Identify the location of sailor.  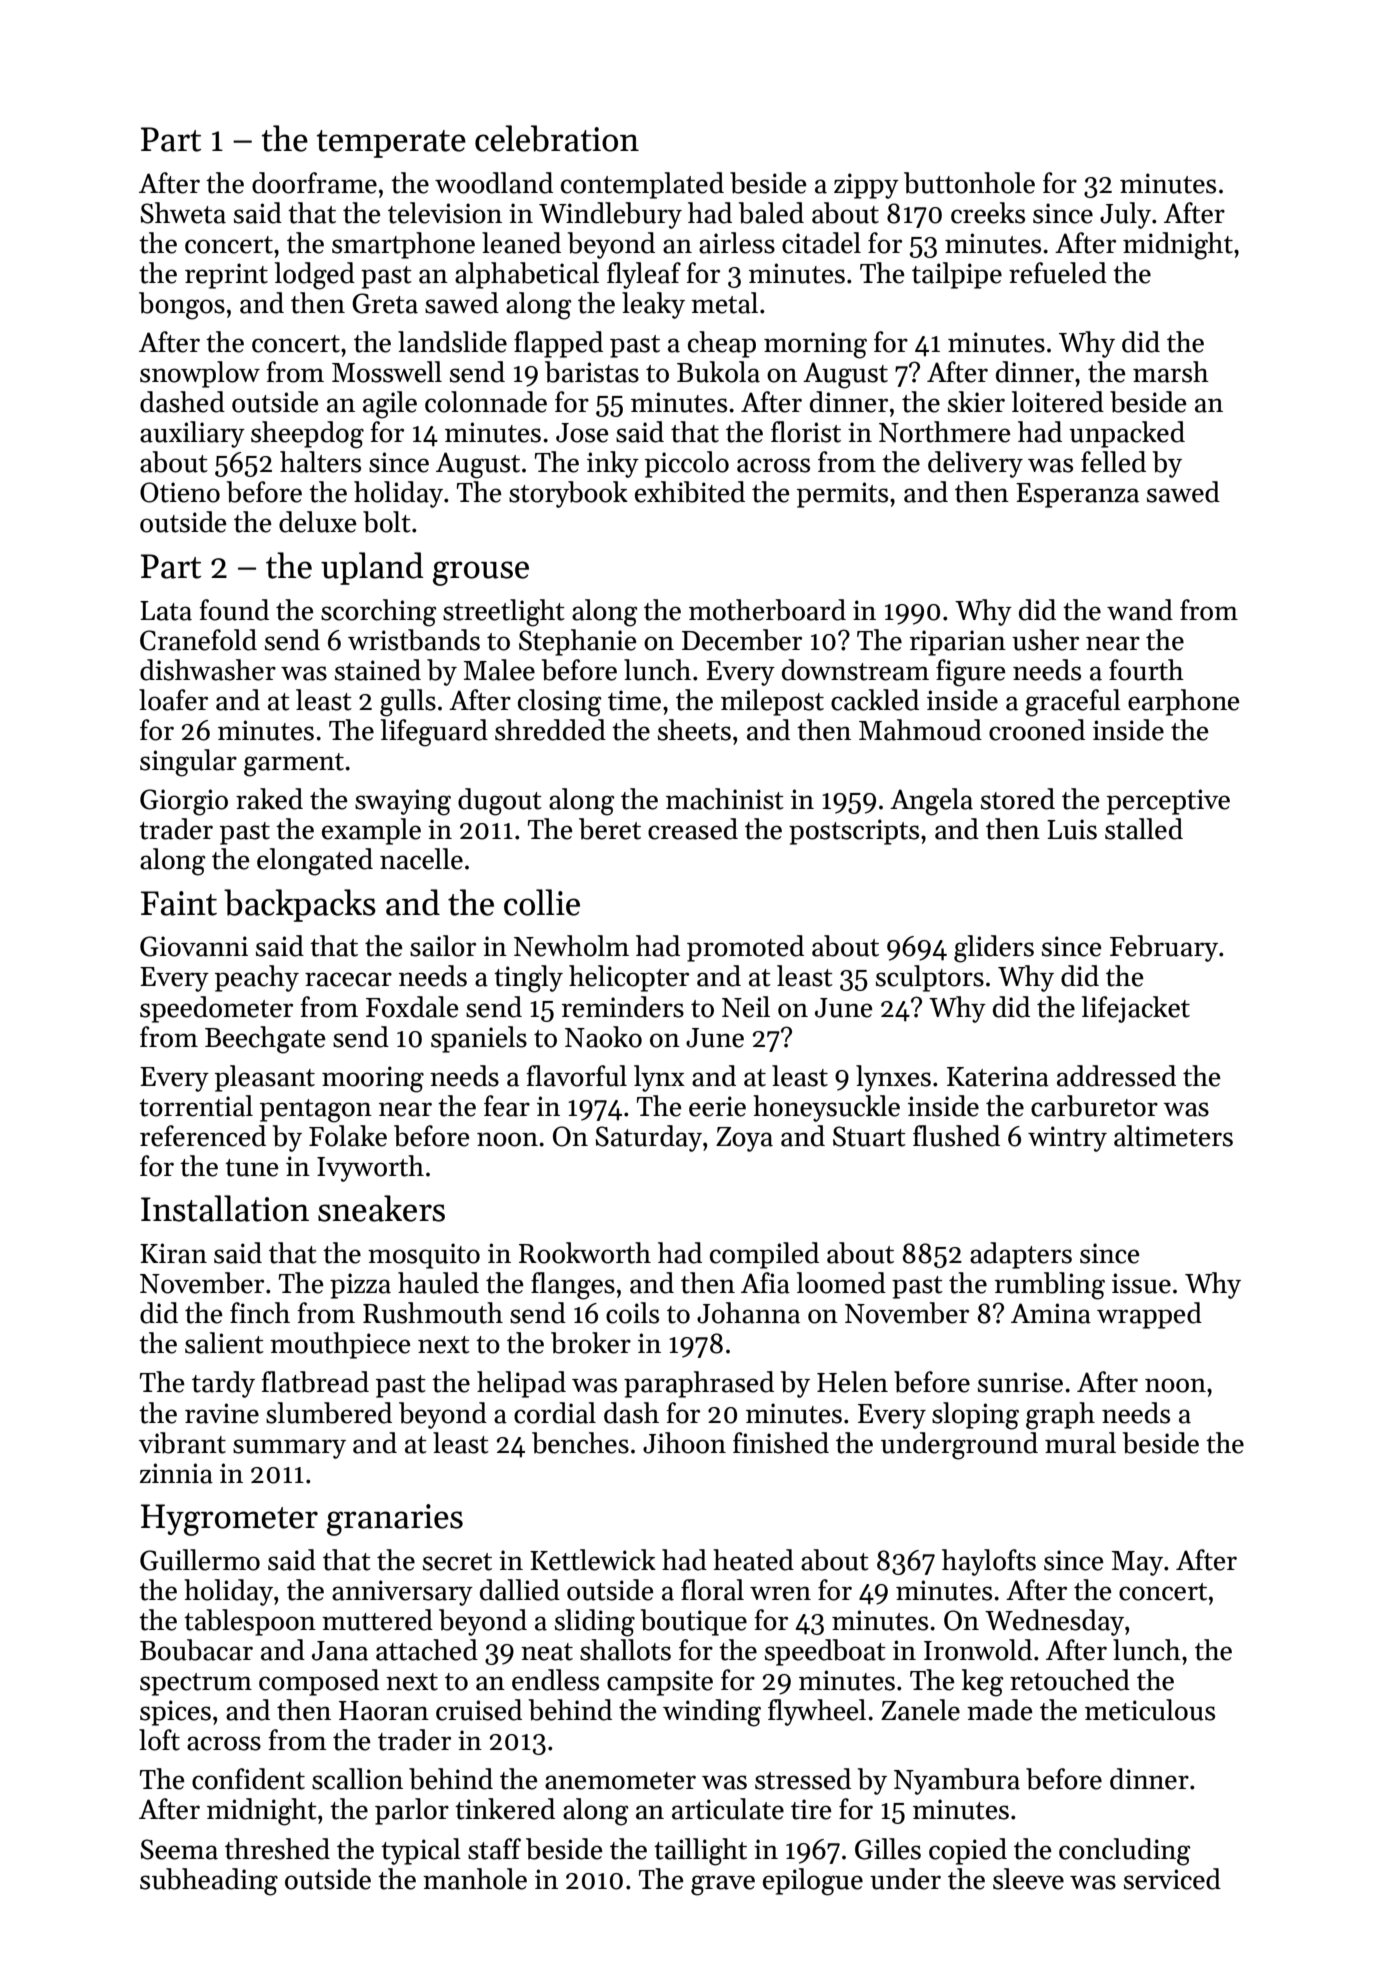
(443, 946).
